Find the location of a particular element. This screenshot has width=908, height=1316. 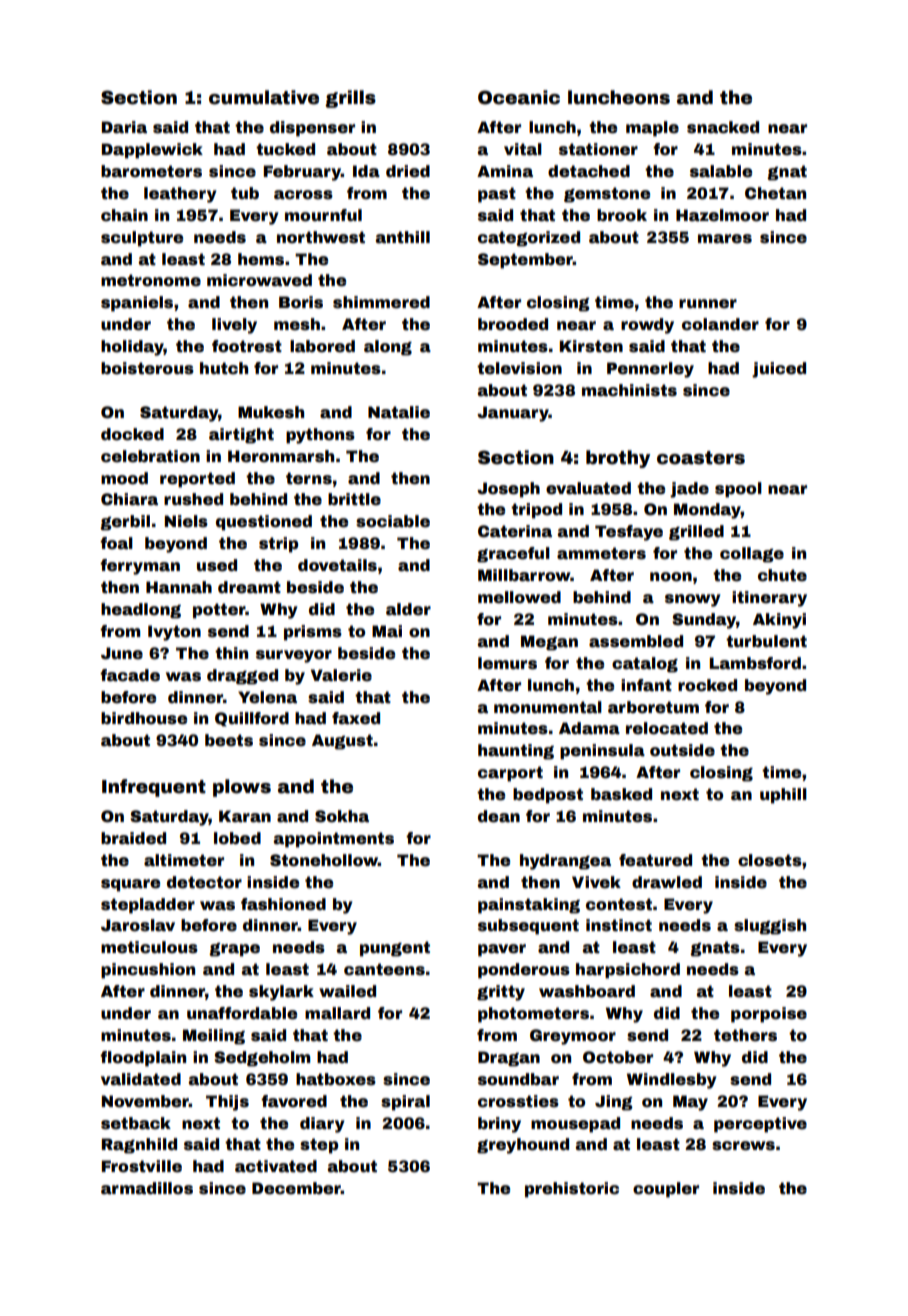

metronome is located at coordinates (151, 280).
